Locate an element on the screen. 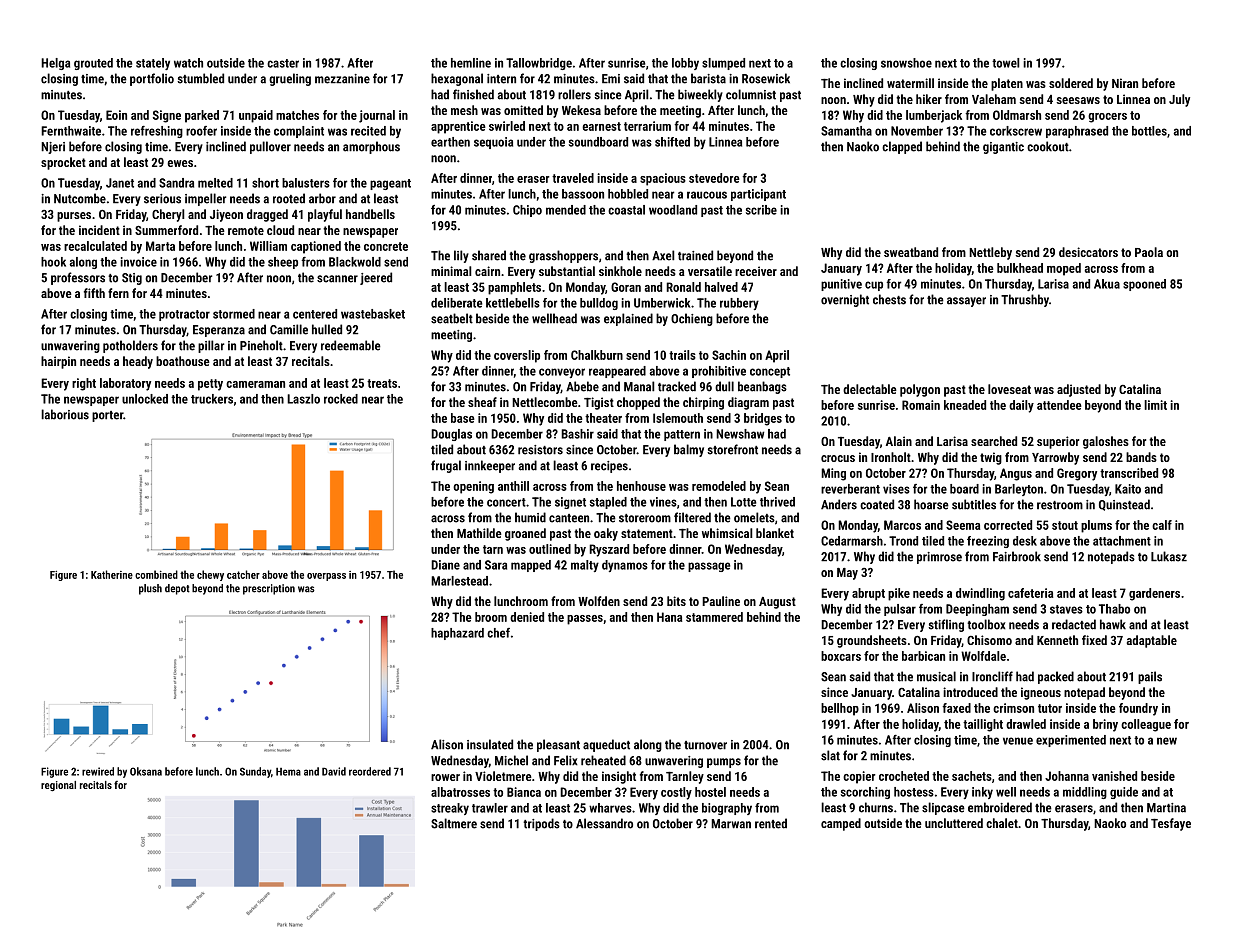 The image size is (1233, 952). sequoia is located at coordinates (493, 143).
